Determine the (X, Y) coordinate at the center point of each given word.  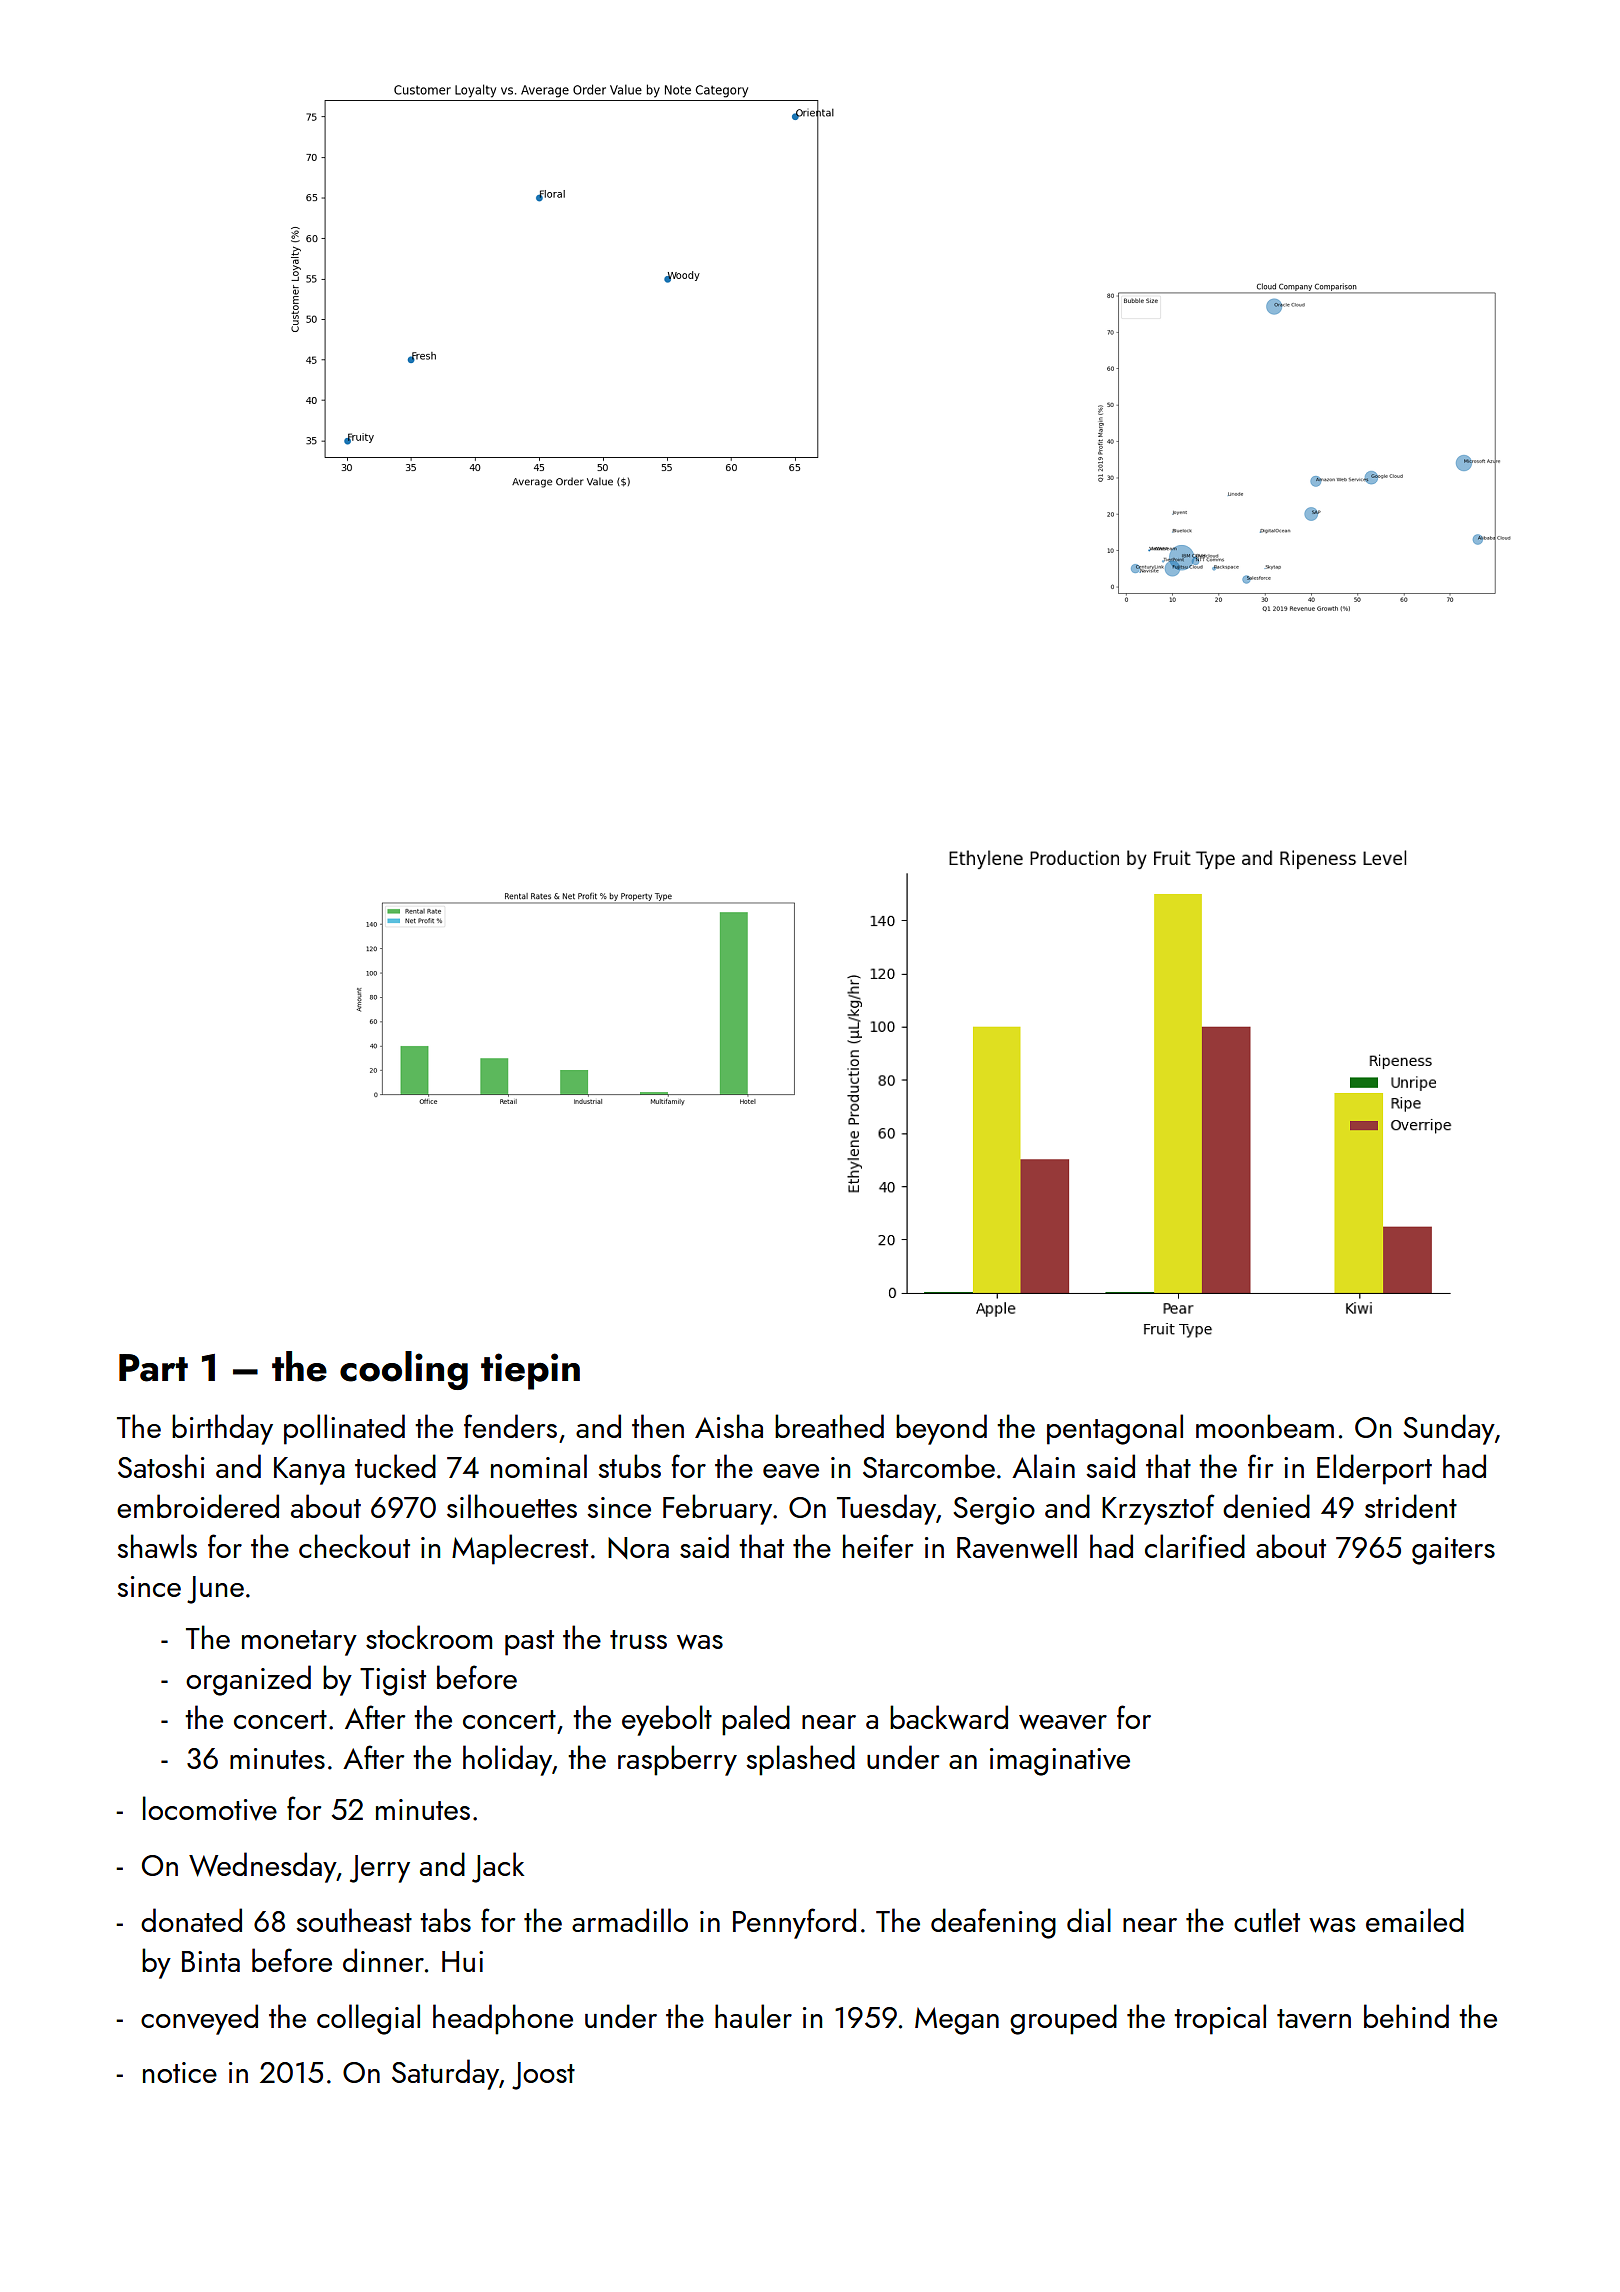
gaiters (1453, 1551)
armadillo (630, 1920)
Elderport (1374, 1469)
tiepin (530, 1371)
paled (756, 1720)
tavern (1314, 2019)
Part (153, 1368)
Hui (462, 1961)
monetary (299, 1643)
